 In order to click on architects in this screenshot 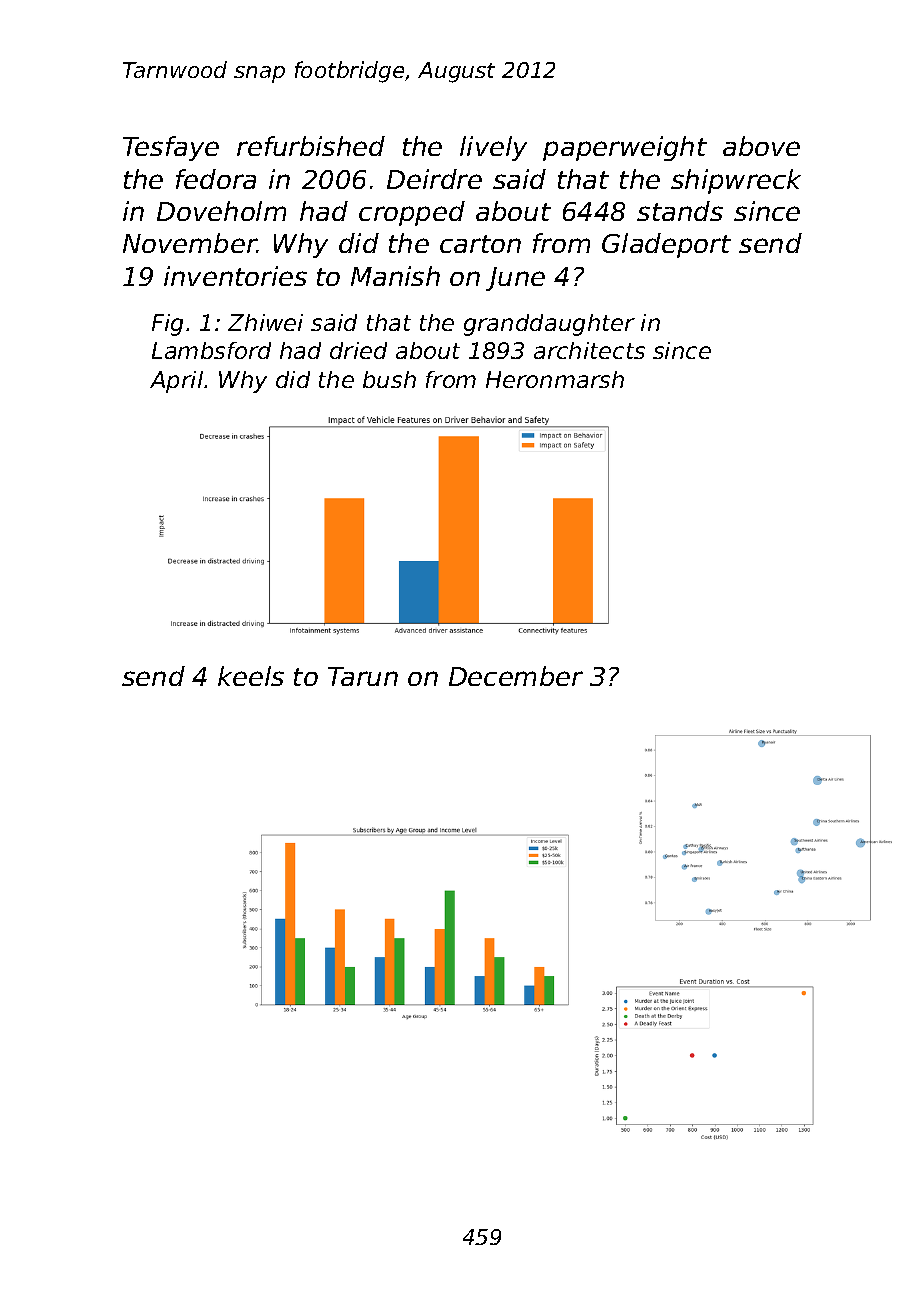, I will do `click(589, 350)`.
